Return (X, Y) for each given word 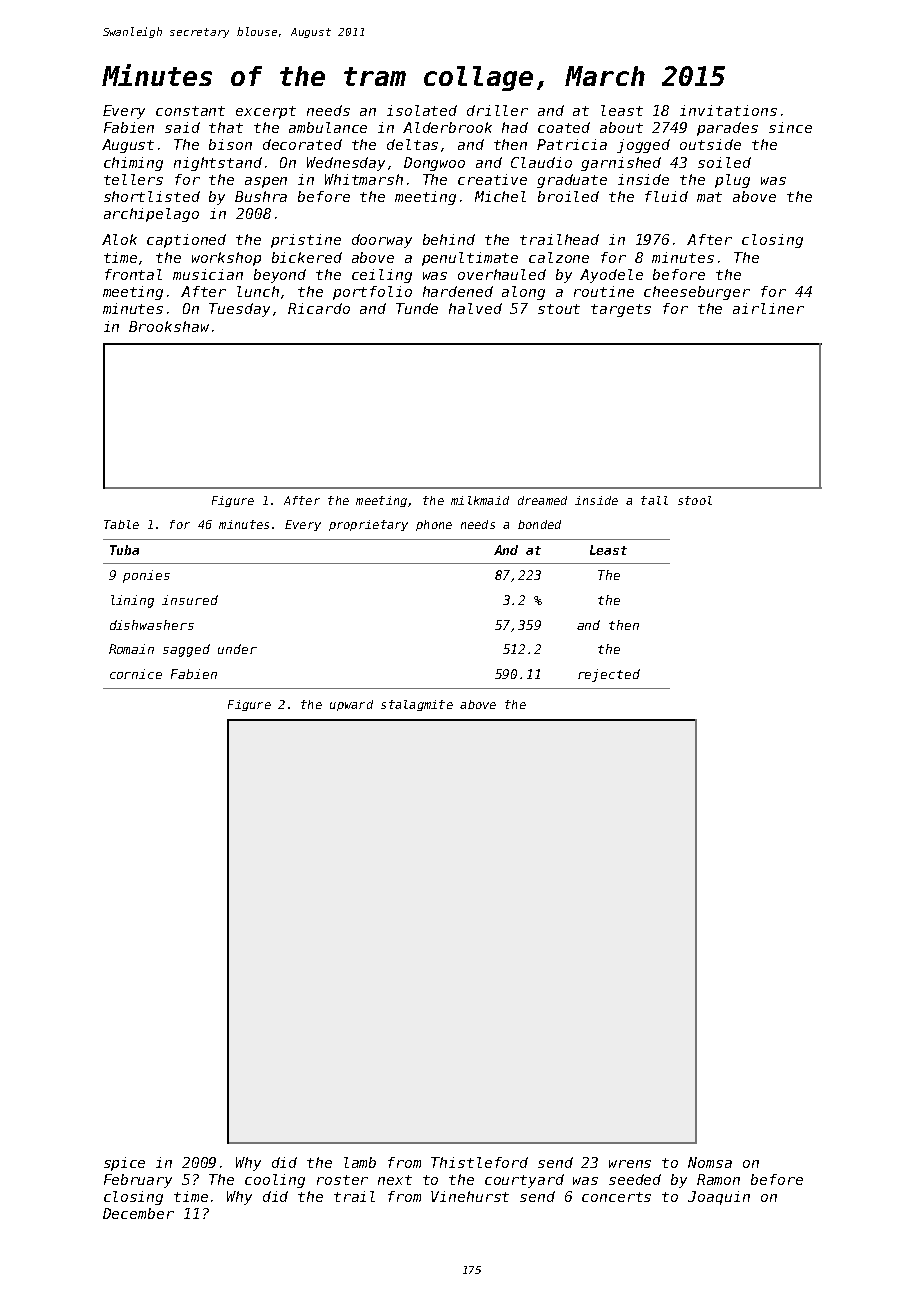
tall (654, 500)
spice (124, 1164)
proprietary (368, 525)
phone (434, 525)
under (237, 649)
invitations (728, 110)
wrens (630, 1164)
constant (190, 111)
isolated (422, 110)
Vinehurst (470, 1196)
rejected (609, 675)
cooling (275, 1181)
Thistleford (479, 1162)
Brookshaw (169, 326)
